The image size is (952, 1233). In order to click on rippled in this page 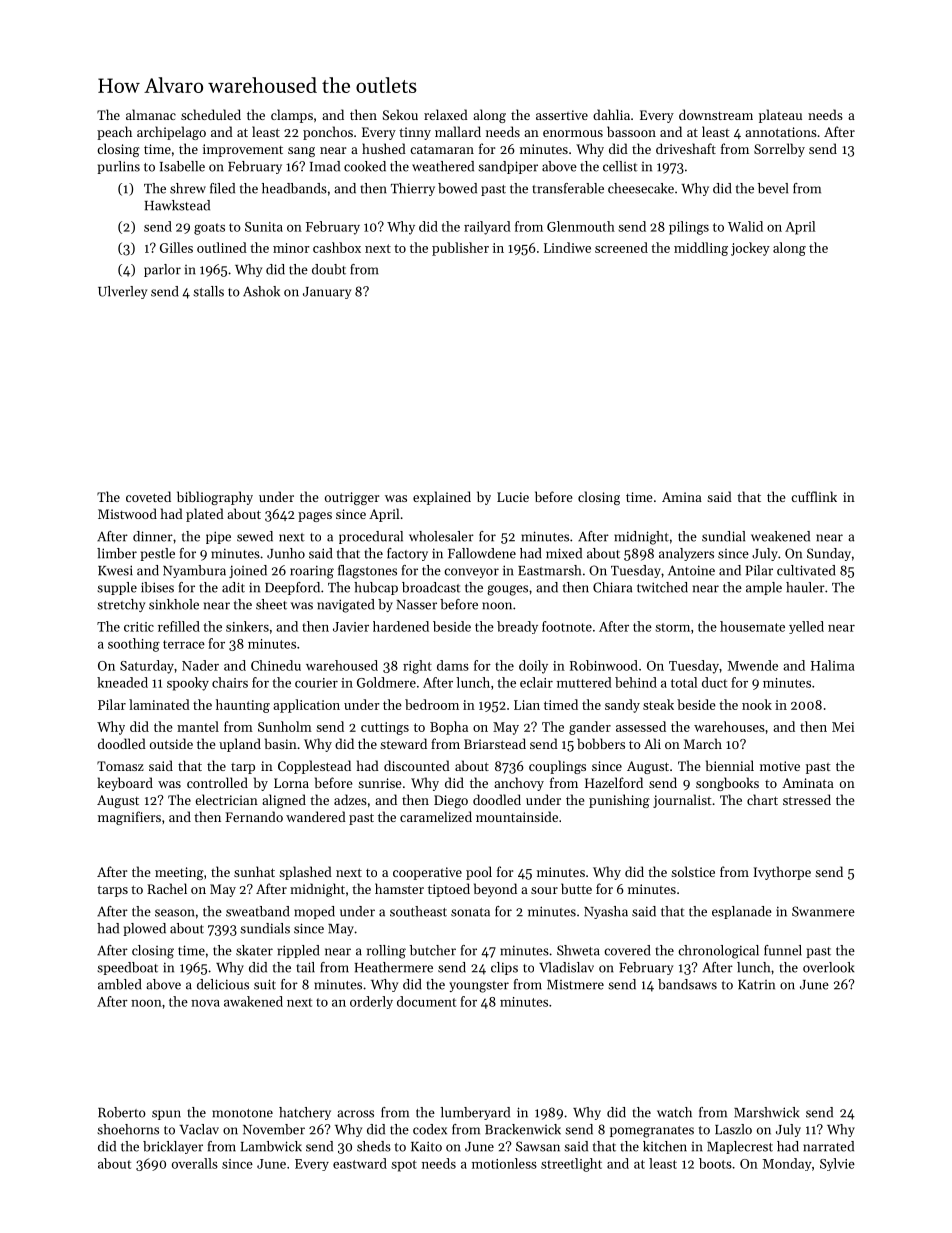, I will do `click(298, 951)`.
